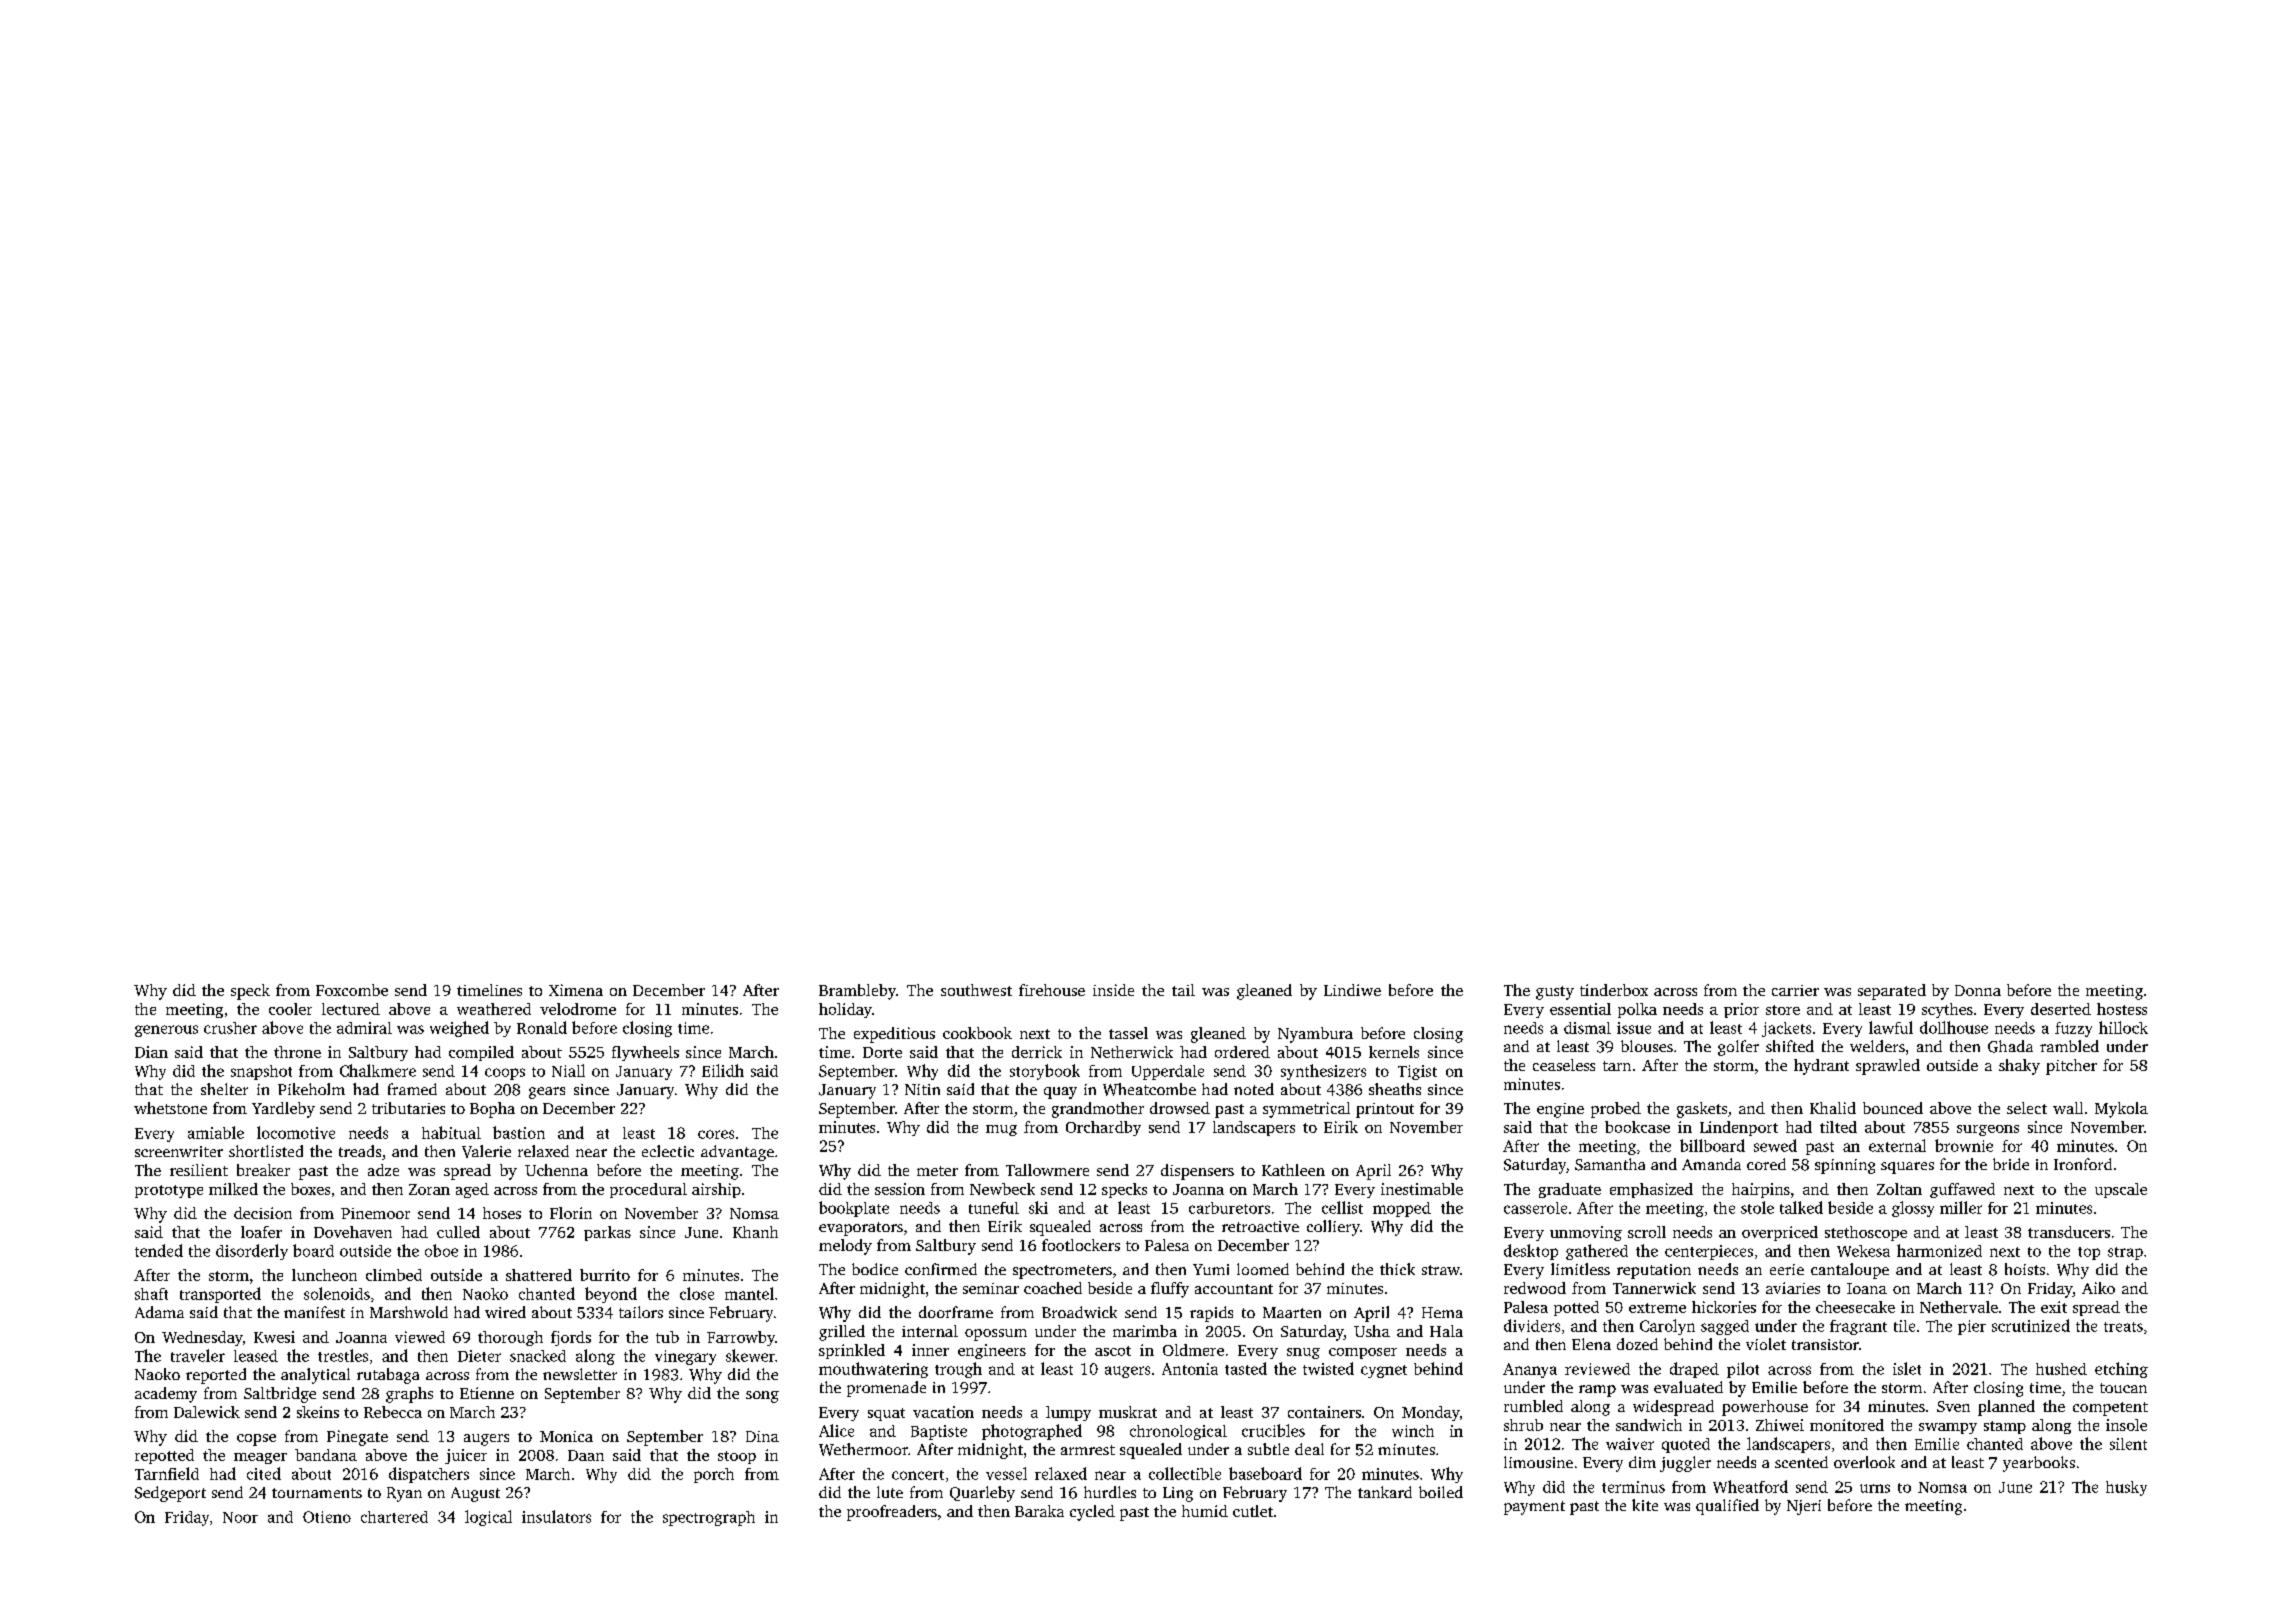 This screenshot has height=1614, width=2282. What do you see at coordinates (1052, 990) in the screenshot?
I see `firehouse` at bounding box center [1052, 990].
